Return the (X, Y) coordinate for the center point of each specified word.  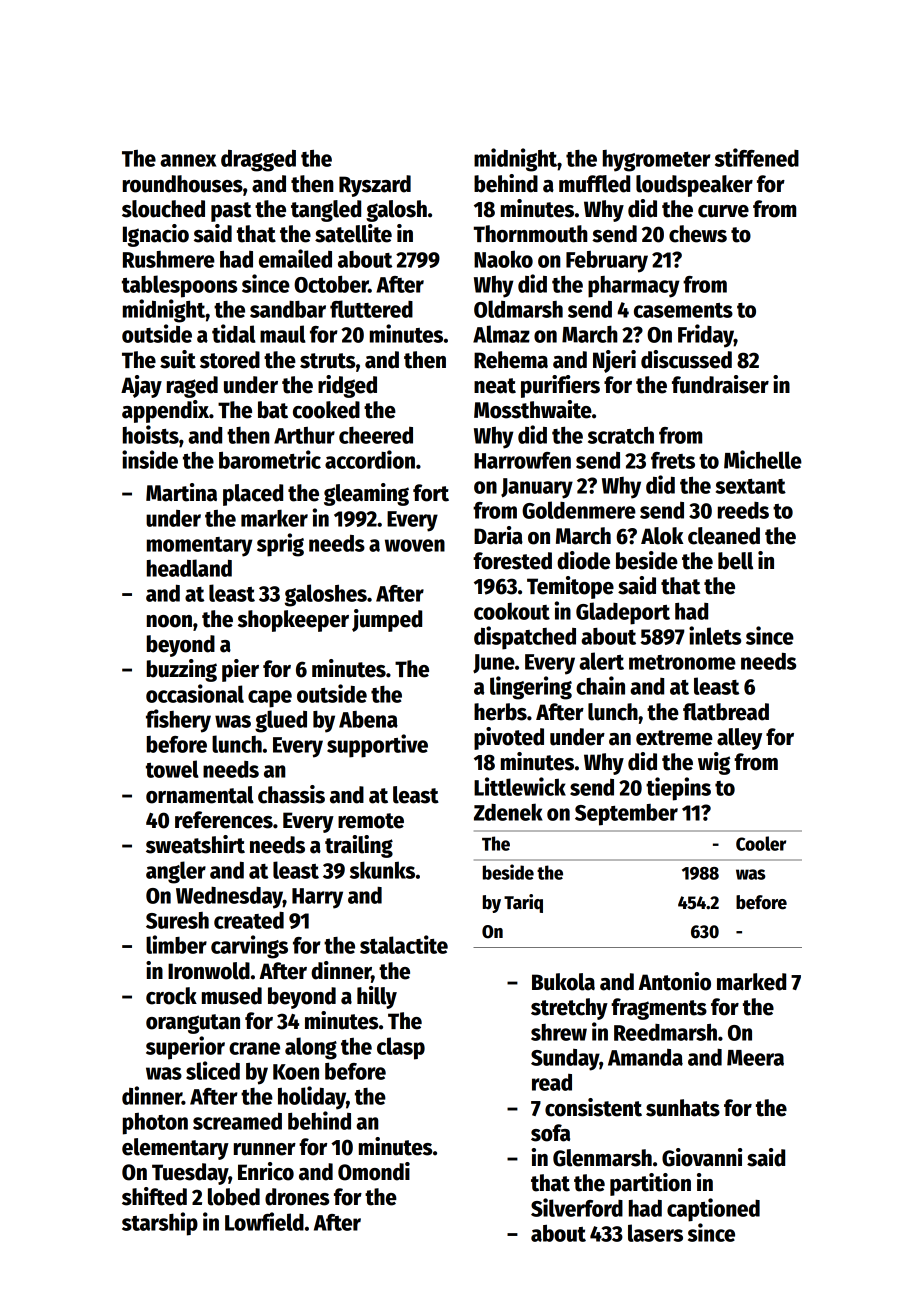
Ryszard (375, 186)
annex (188, 160)
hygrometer (657, 161)
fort (431, 493)
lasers (655, 1233)
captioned (713, 1210)
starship (160, 1224)
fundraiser (720, 384)
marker (274, 518)
